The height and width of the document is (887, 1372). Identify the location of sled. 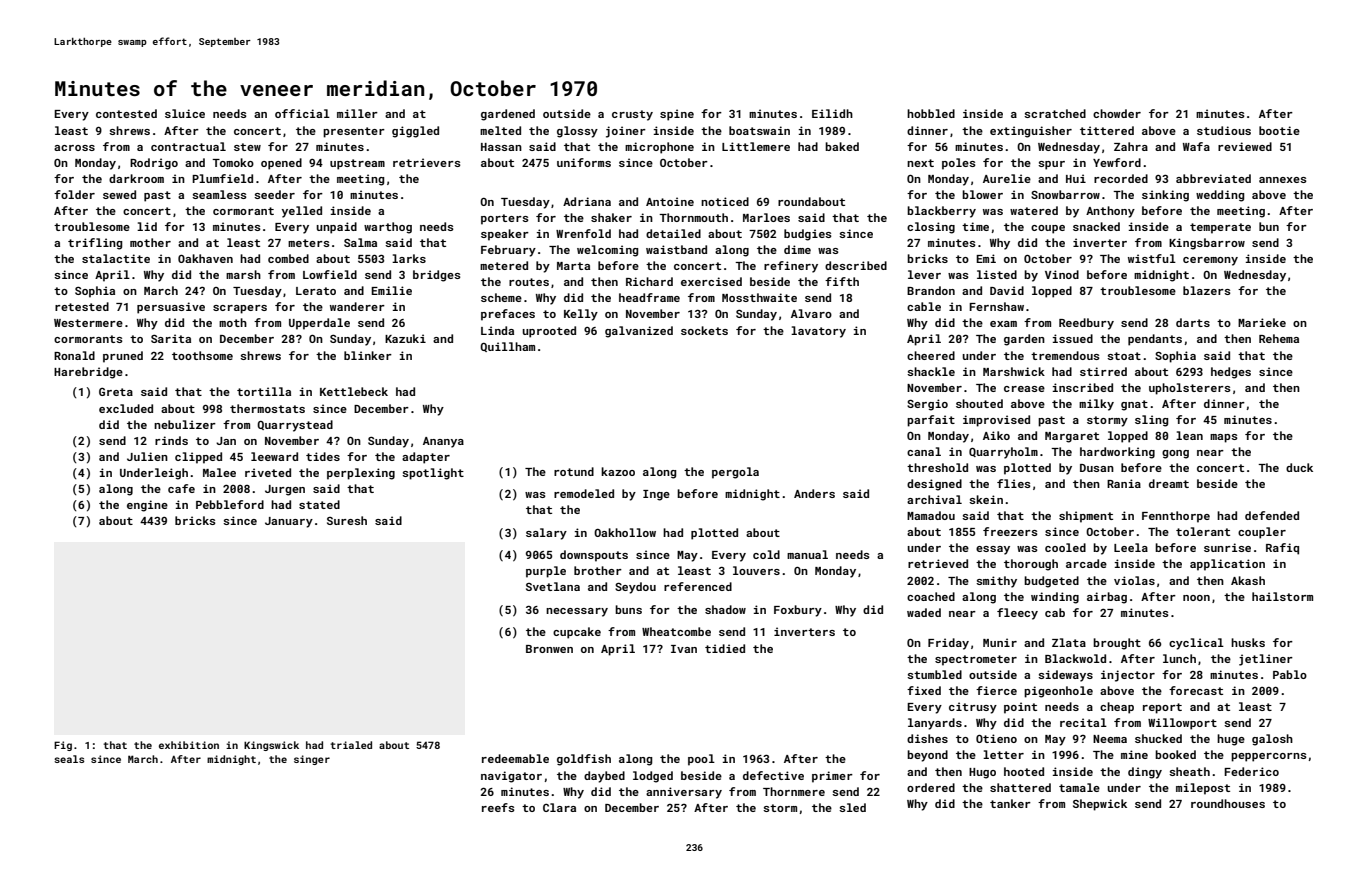
(852, 807).
